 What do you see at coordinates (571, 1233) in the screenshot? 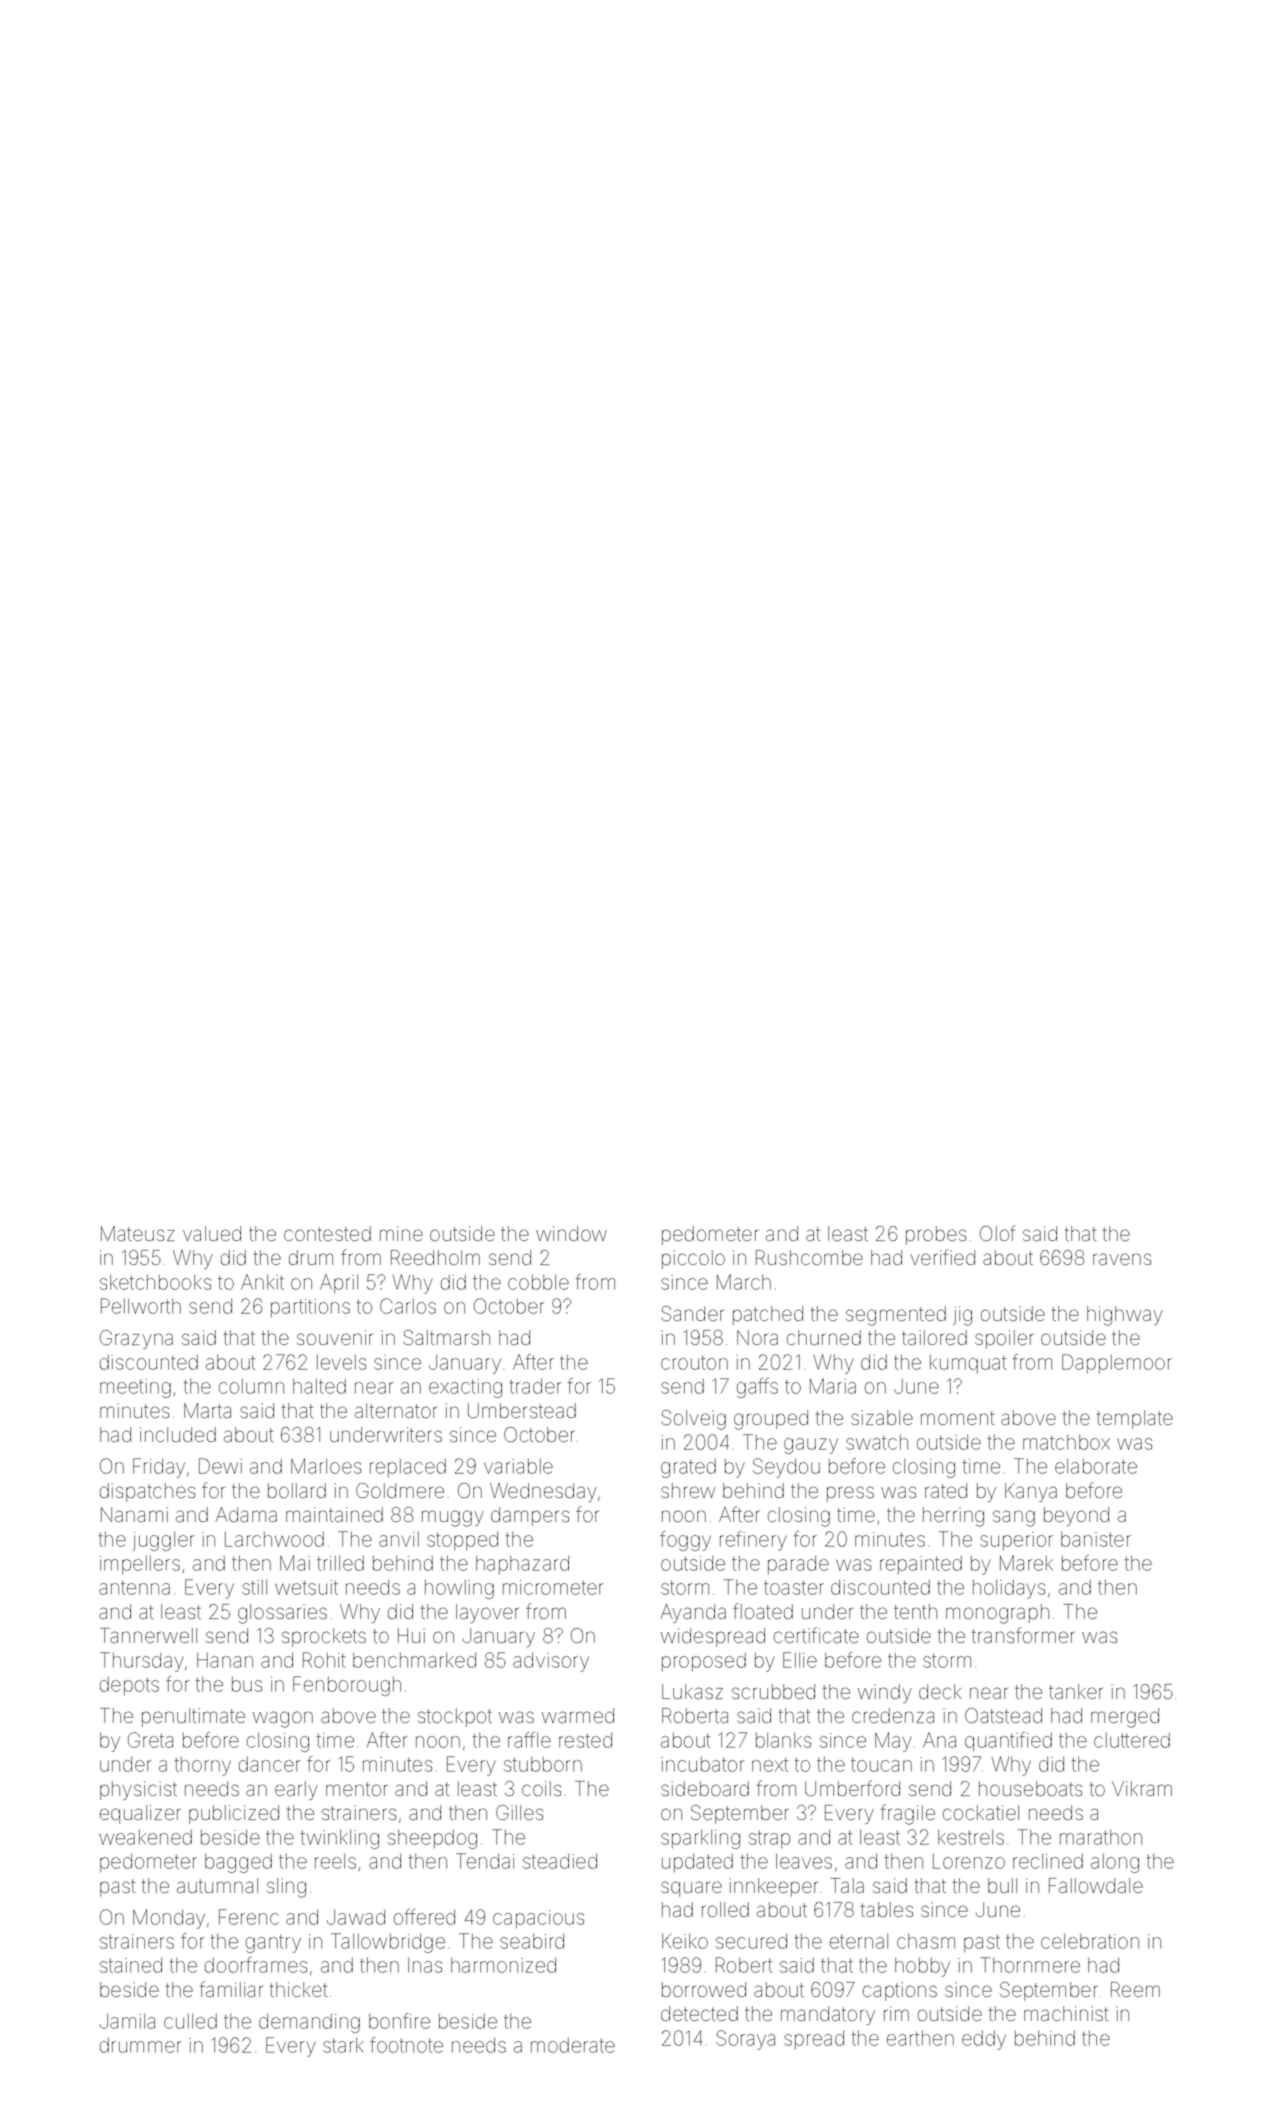
I see `window` at bounding box center [571, 1233].
